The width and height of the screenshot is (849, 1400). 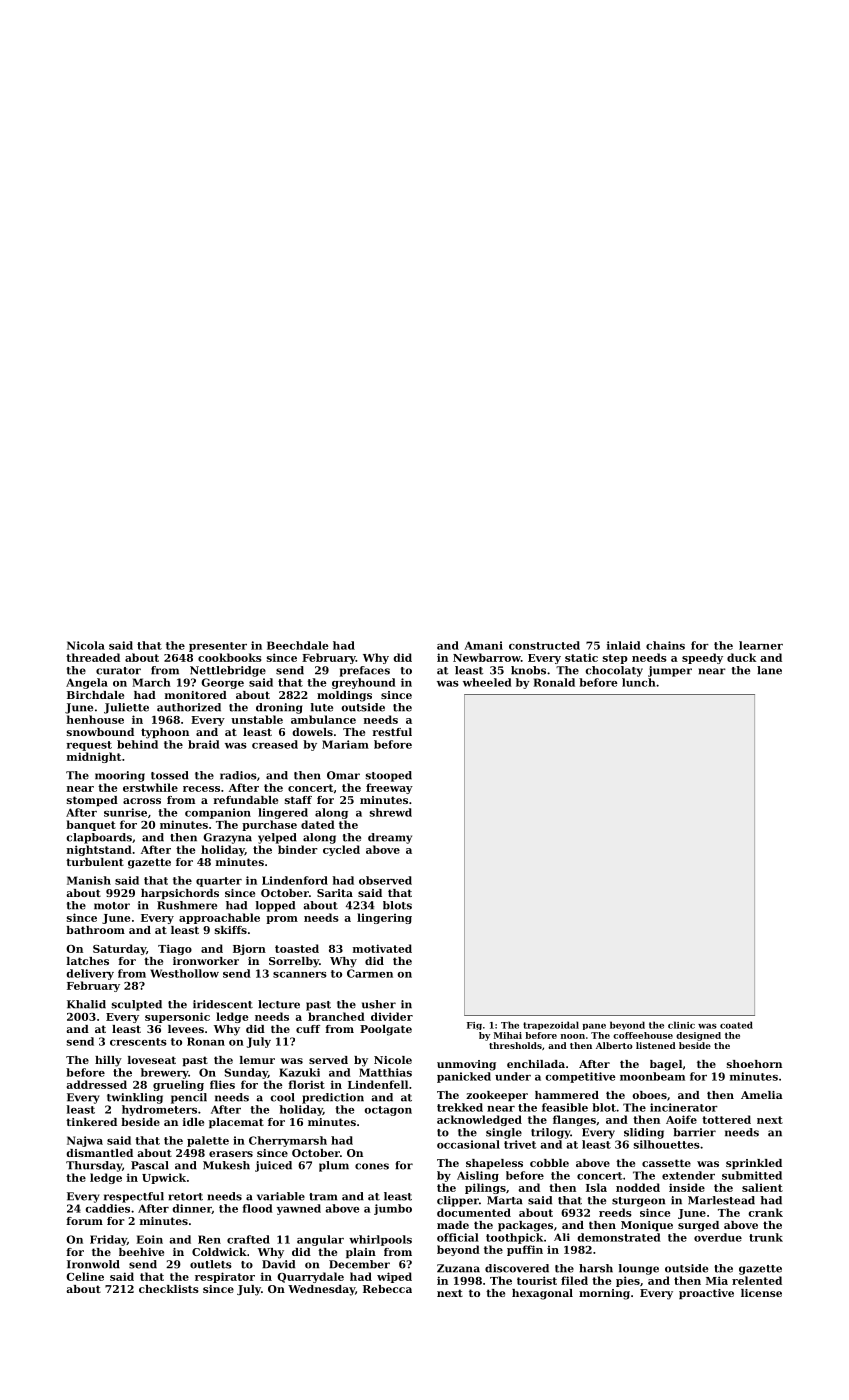 What do you see at coordinates (550, 1133) in the screenshot?
I see `trilogy` at bounding box center [550, 1133].
